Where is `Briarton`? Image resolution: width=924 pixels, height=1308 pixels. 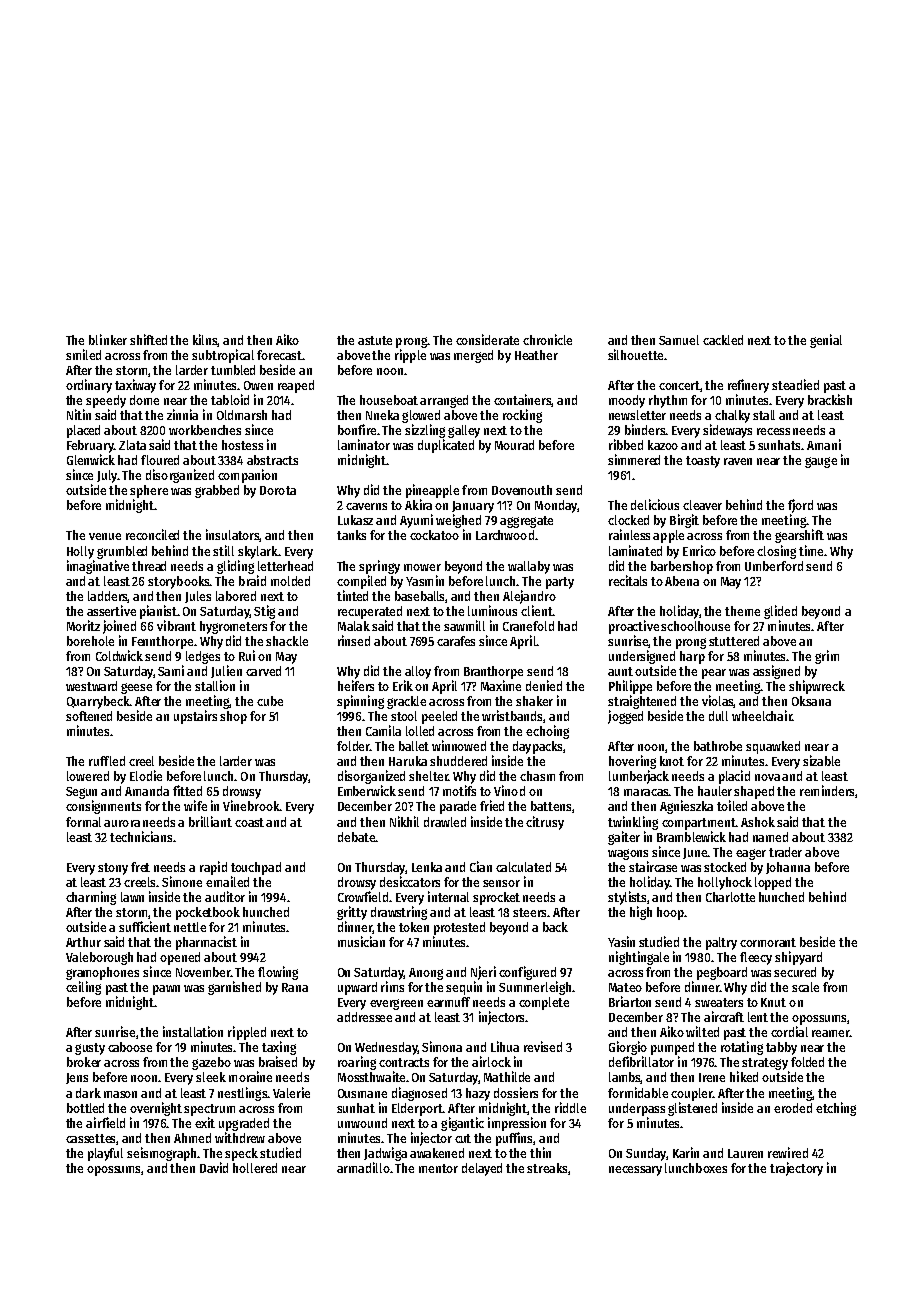
Briarton is located at coordinates (630, 1001).
